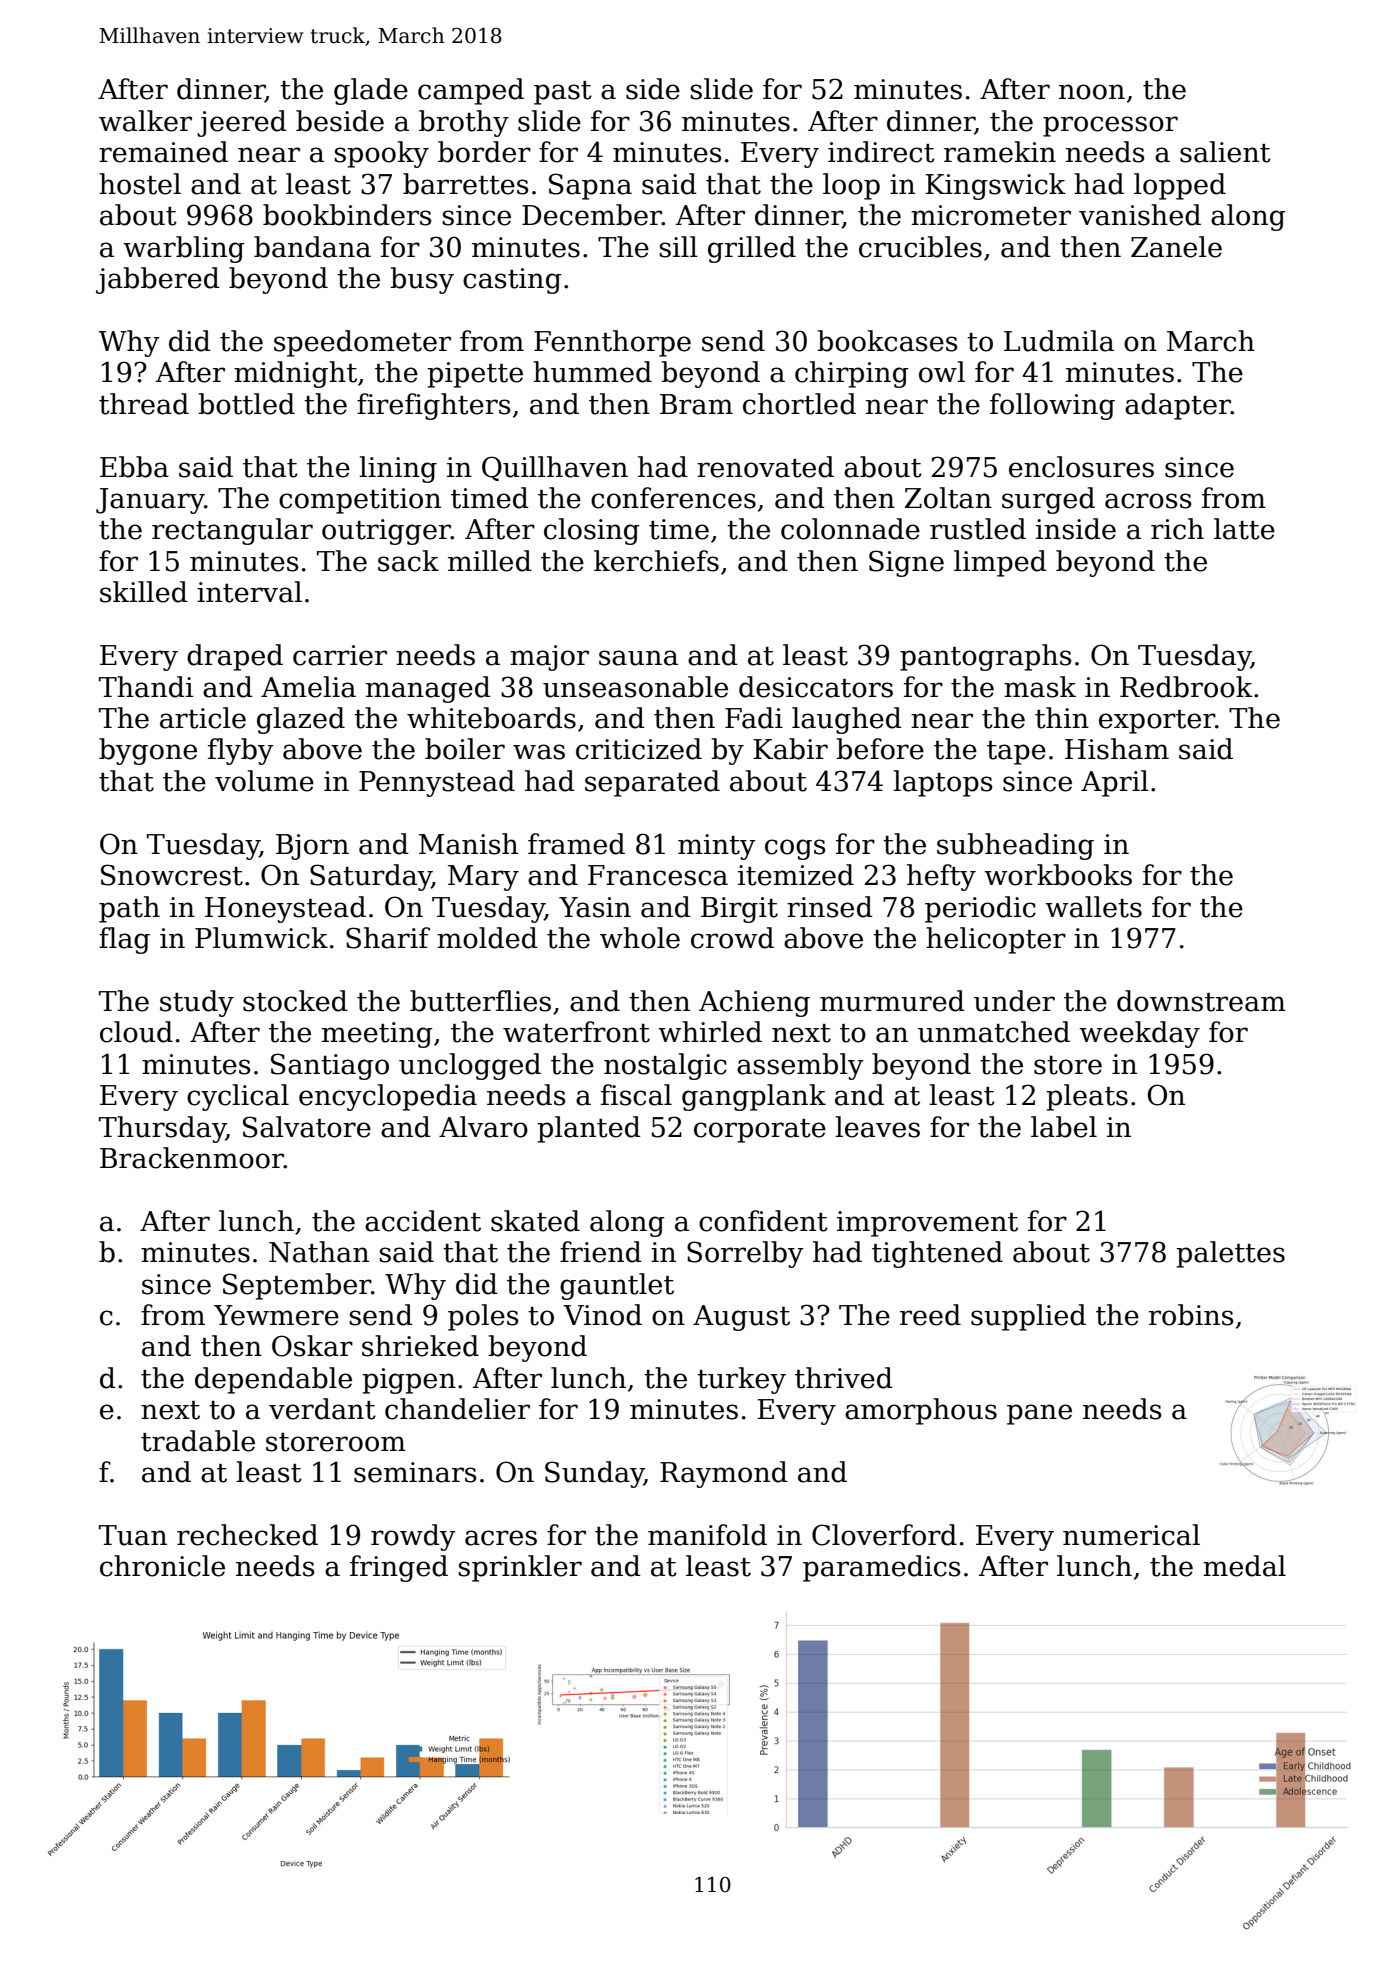 Image resolution: width=1386 pixels, height=1969 pixels. Describe the element at coordinates (563, 93) in the page. I see `past` at that location.
